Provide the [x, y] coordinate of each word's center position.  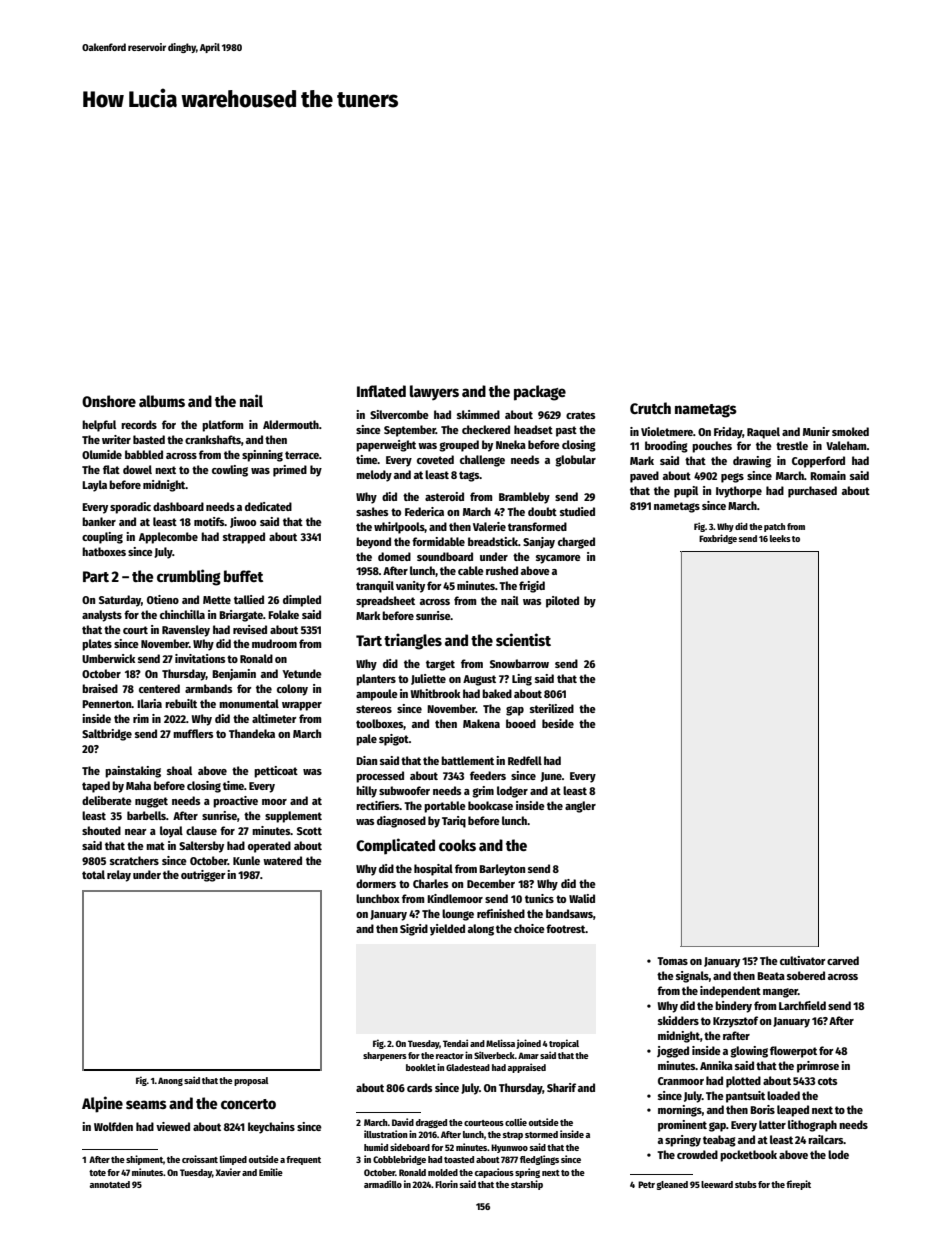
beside [558, 723]
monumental [249, 703]
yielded [447, 930]
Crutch [650, 408]
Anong [170, 1081]
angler [580, 807]
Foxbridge [718, 539]
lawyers [434, 393]
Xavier [228, 1172]
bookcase [490, 805]
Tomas [672, 961]
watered [282, 860]
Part [96, 576]
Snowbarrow [519, 663]
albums [162, 401]
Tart [369, 640]
